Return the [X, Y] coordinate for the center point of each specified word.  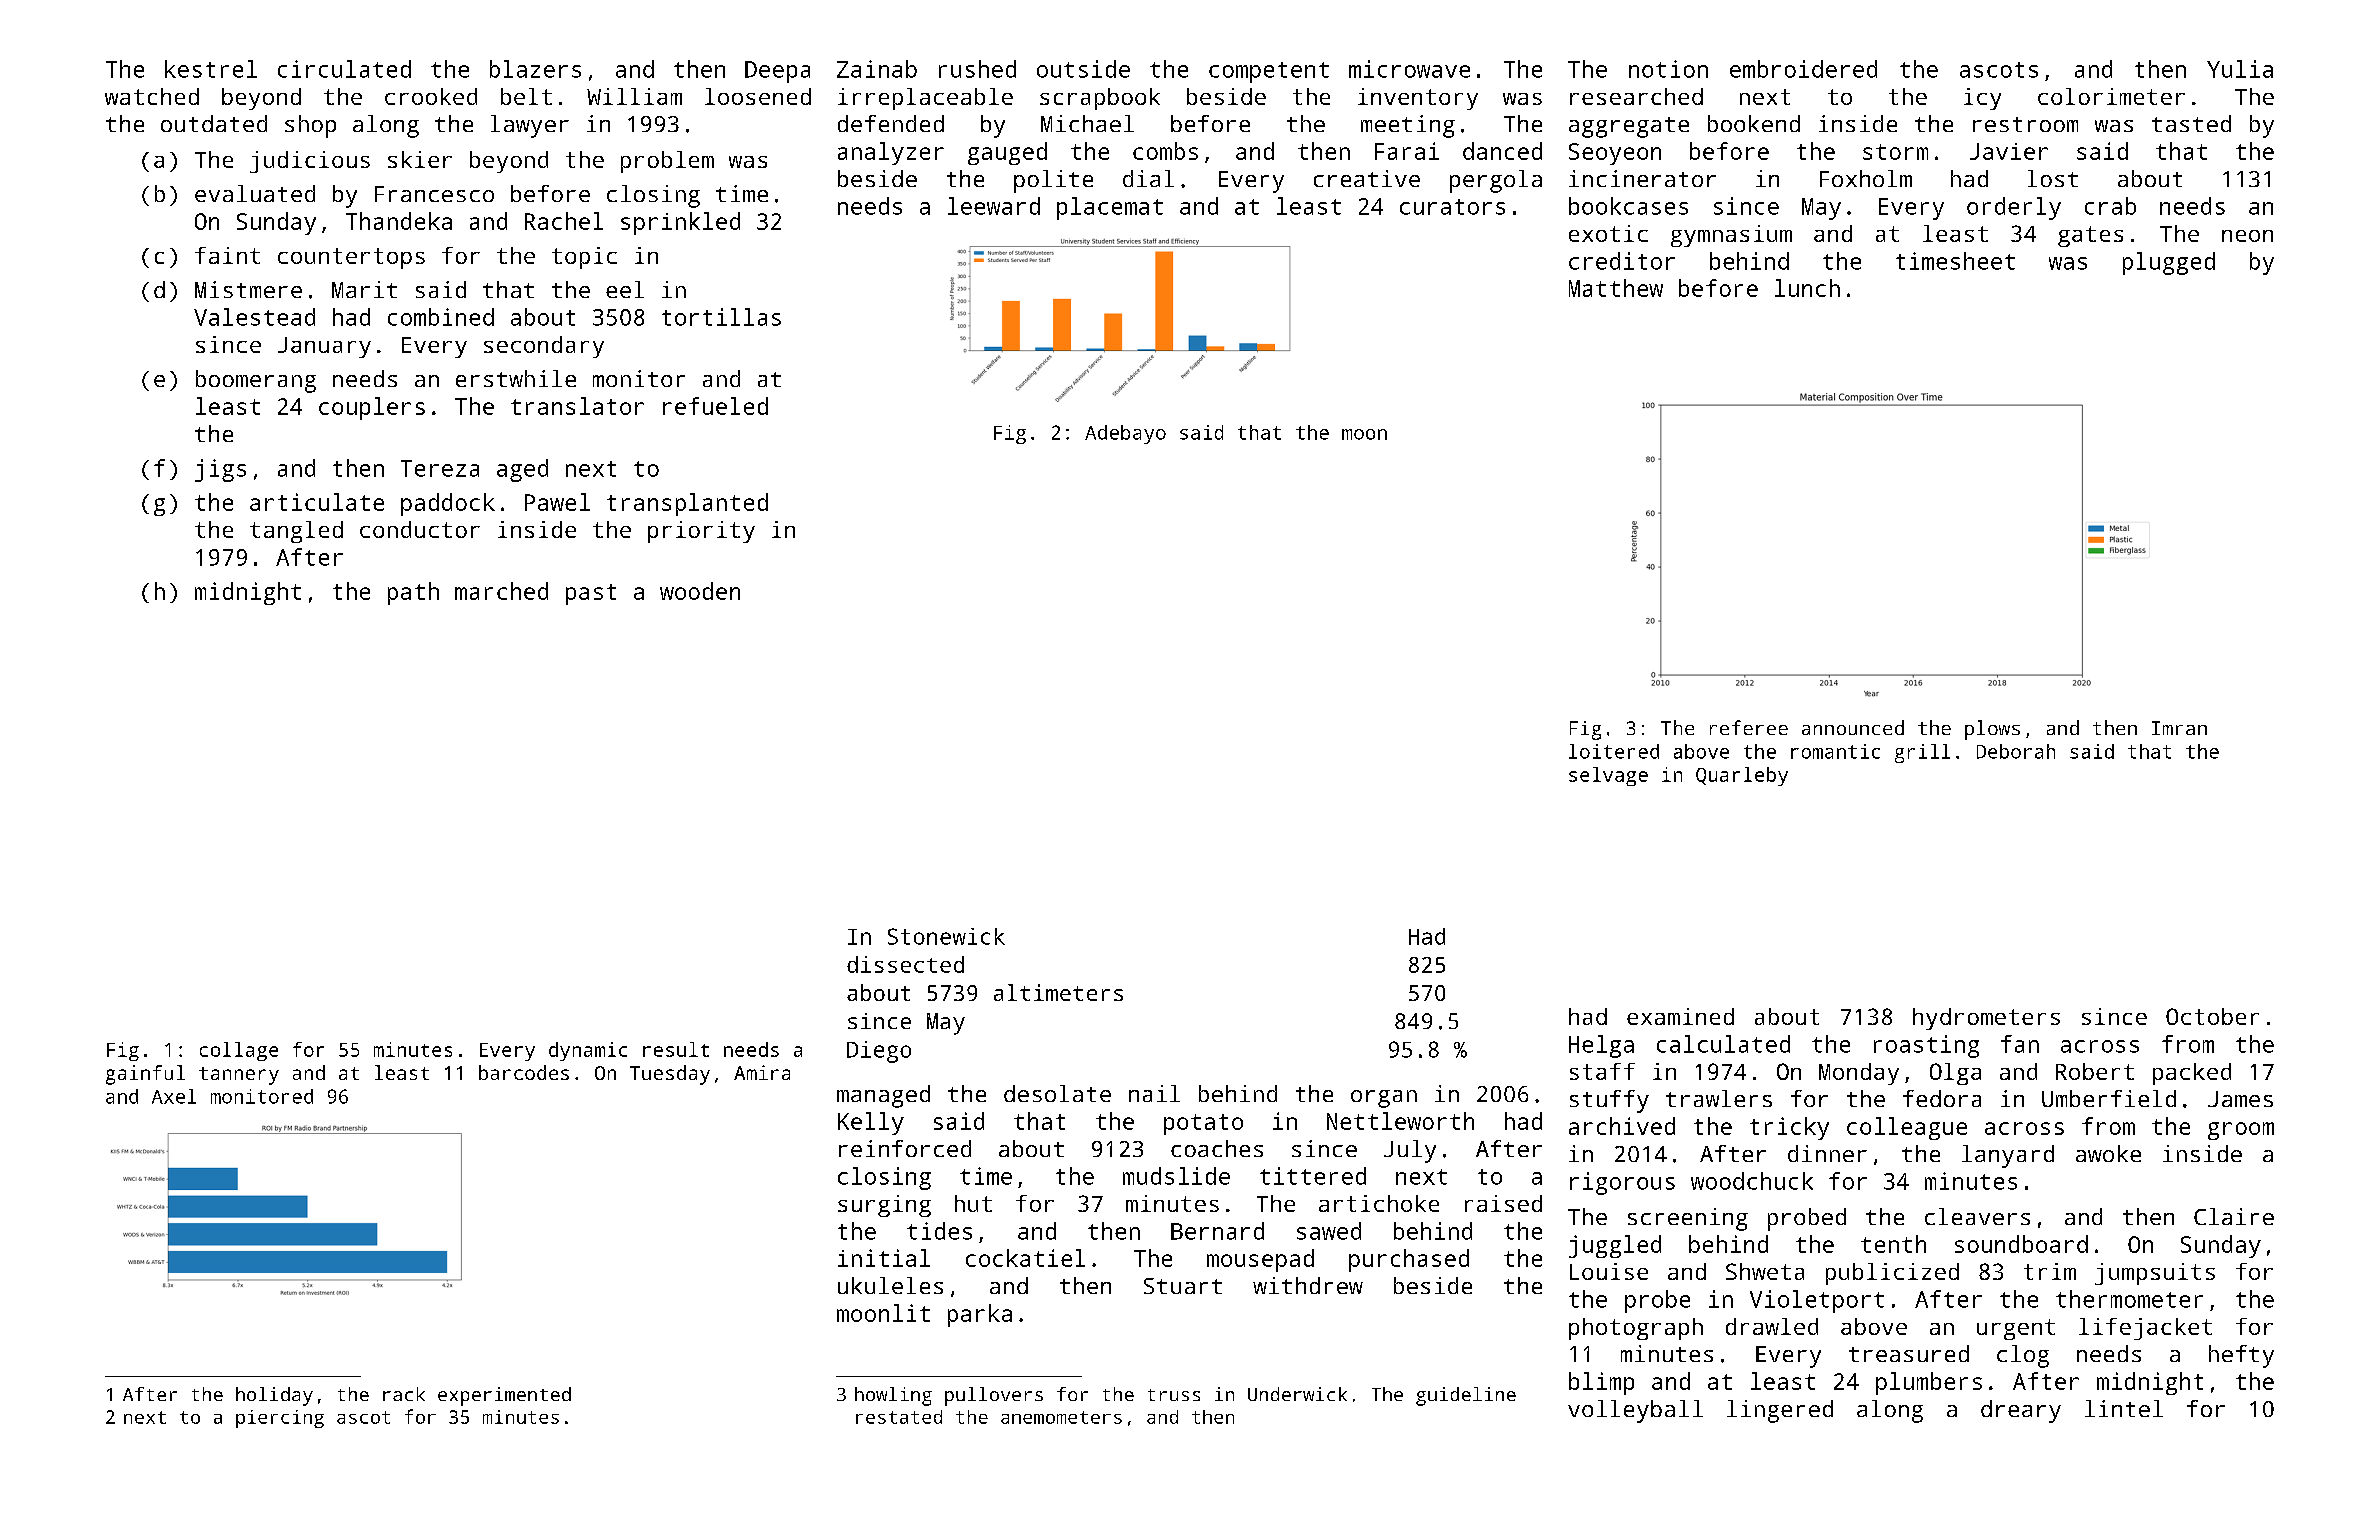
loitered [1614, 751]
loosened [758, 96]
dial [1148, 178]
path [413, 593]
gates [2090, 236]
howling [893, 1396]
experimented [504, 1396]
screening [1688, 1219]
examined [1680, 1016]
